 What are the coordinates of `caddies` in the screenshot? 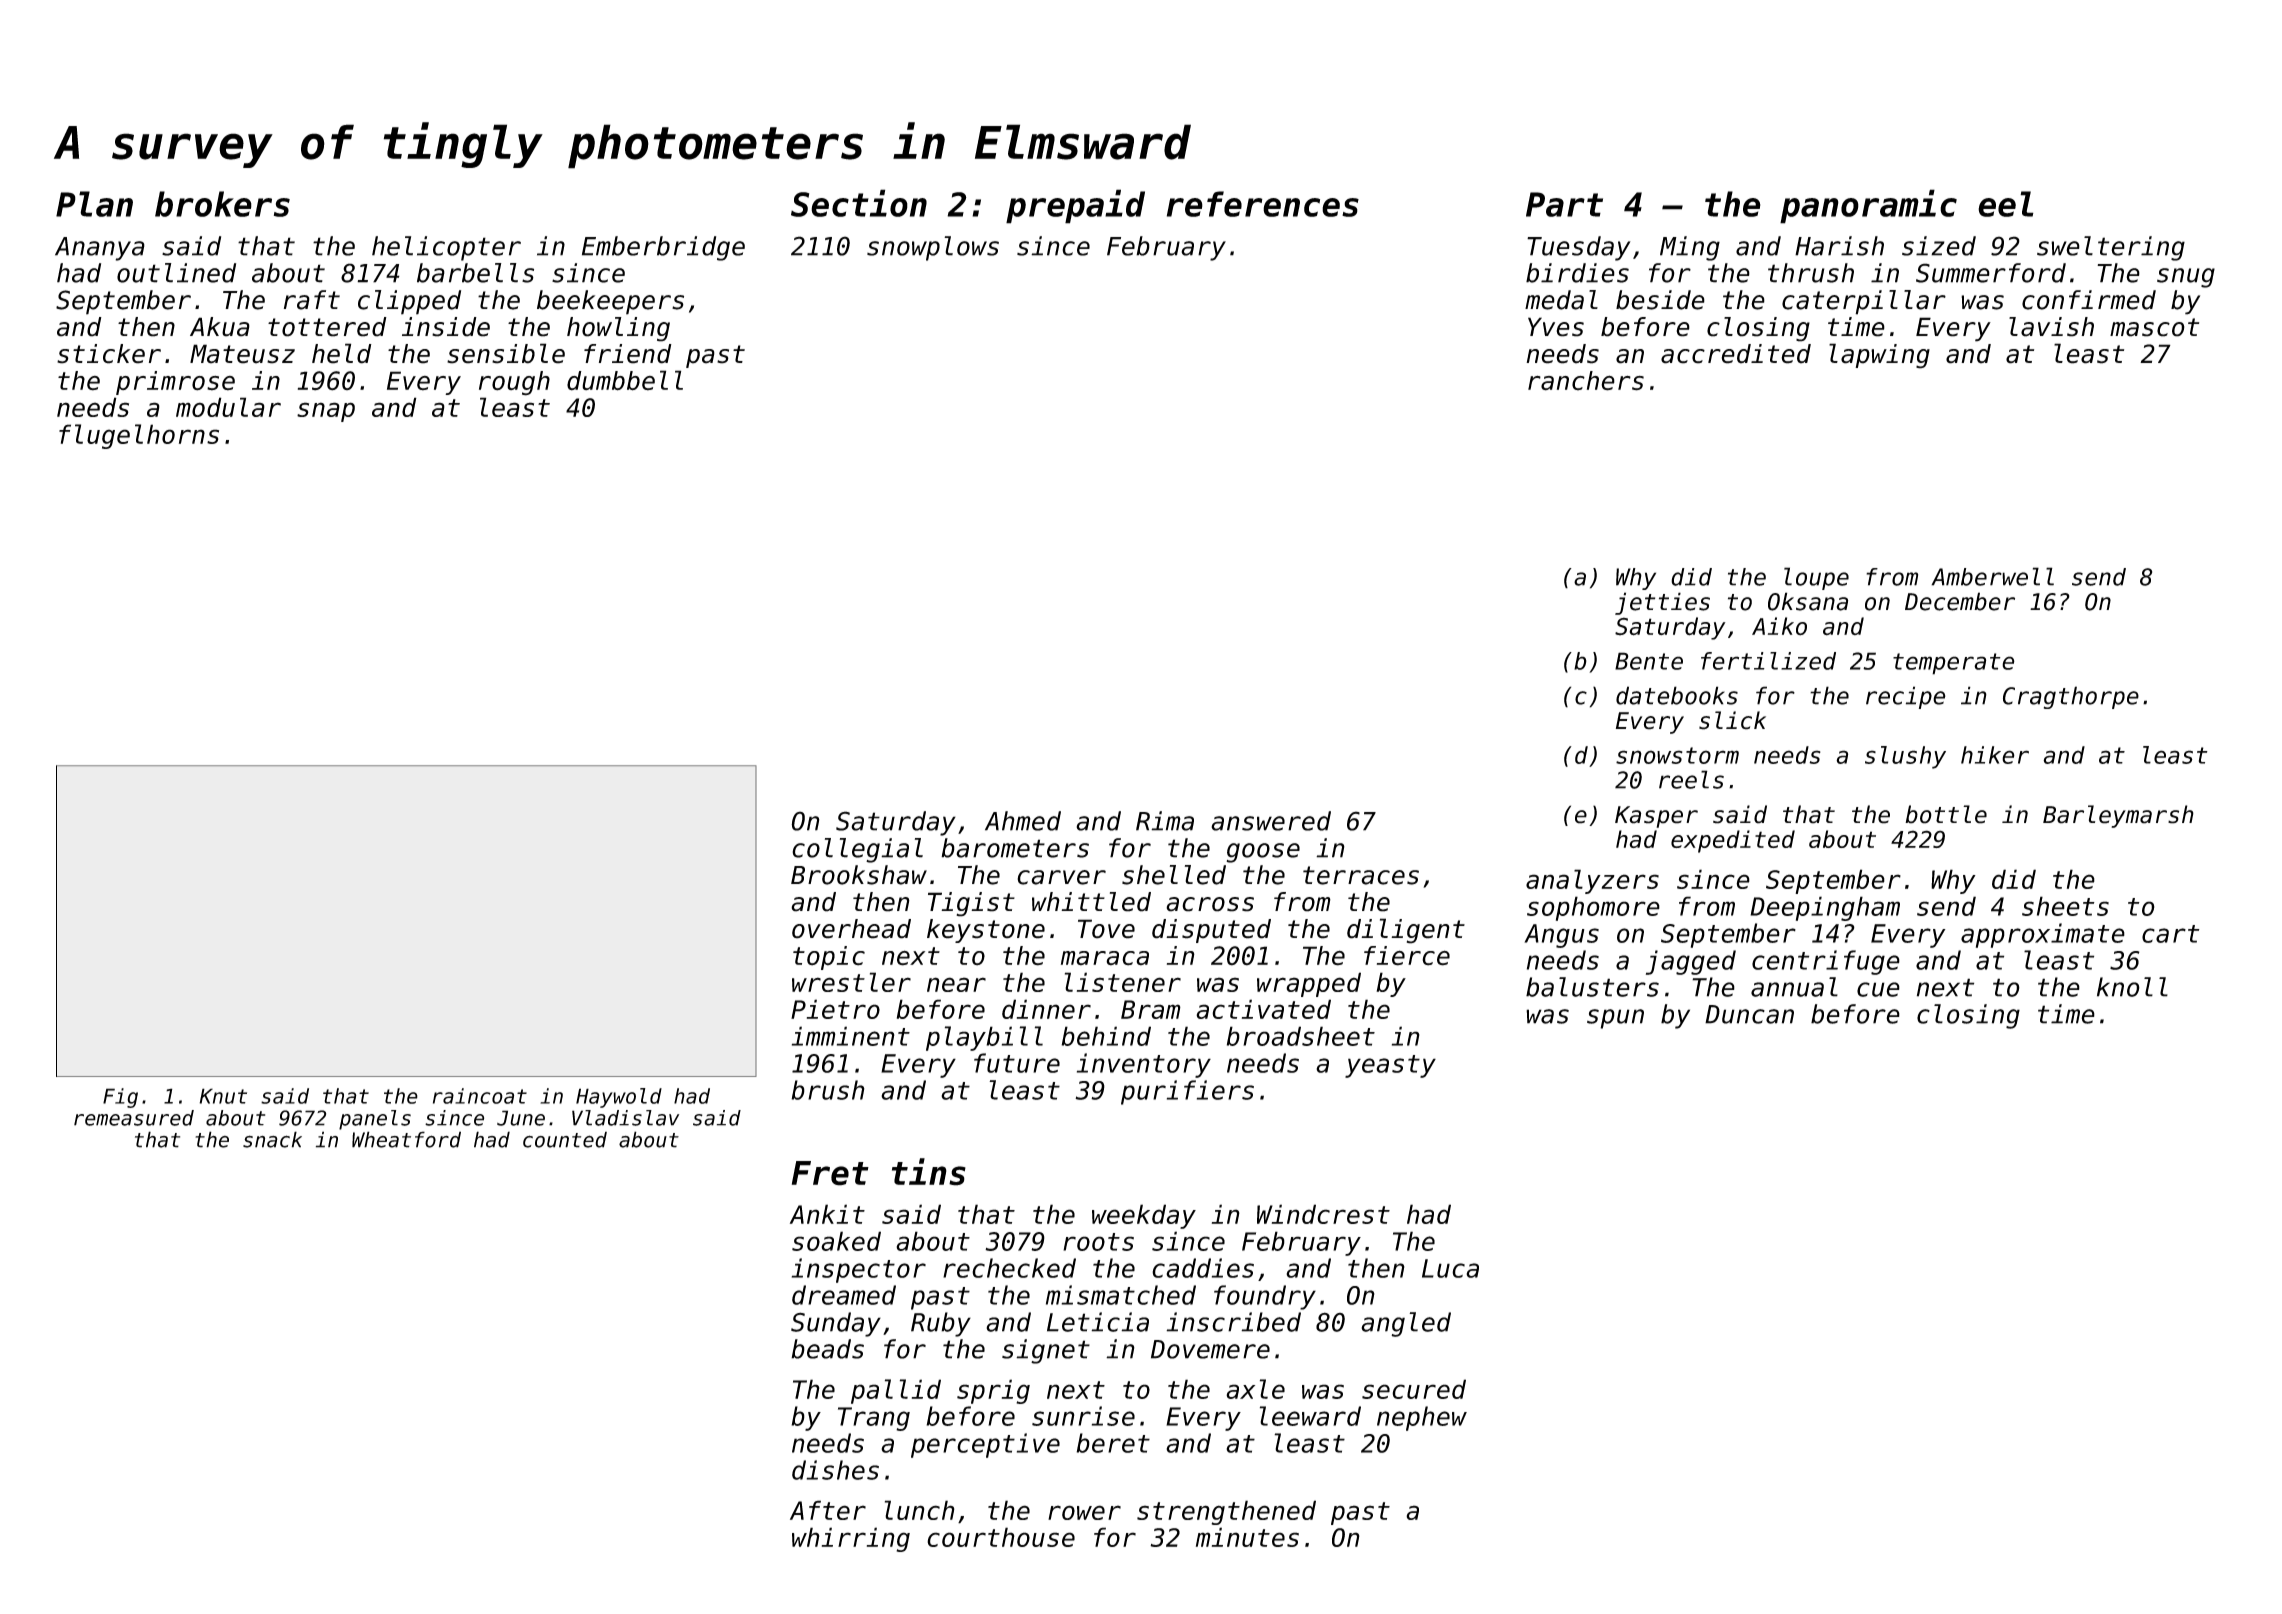 It's located at (1203, 1268).
